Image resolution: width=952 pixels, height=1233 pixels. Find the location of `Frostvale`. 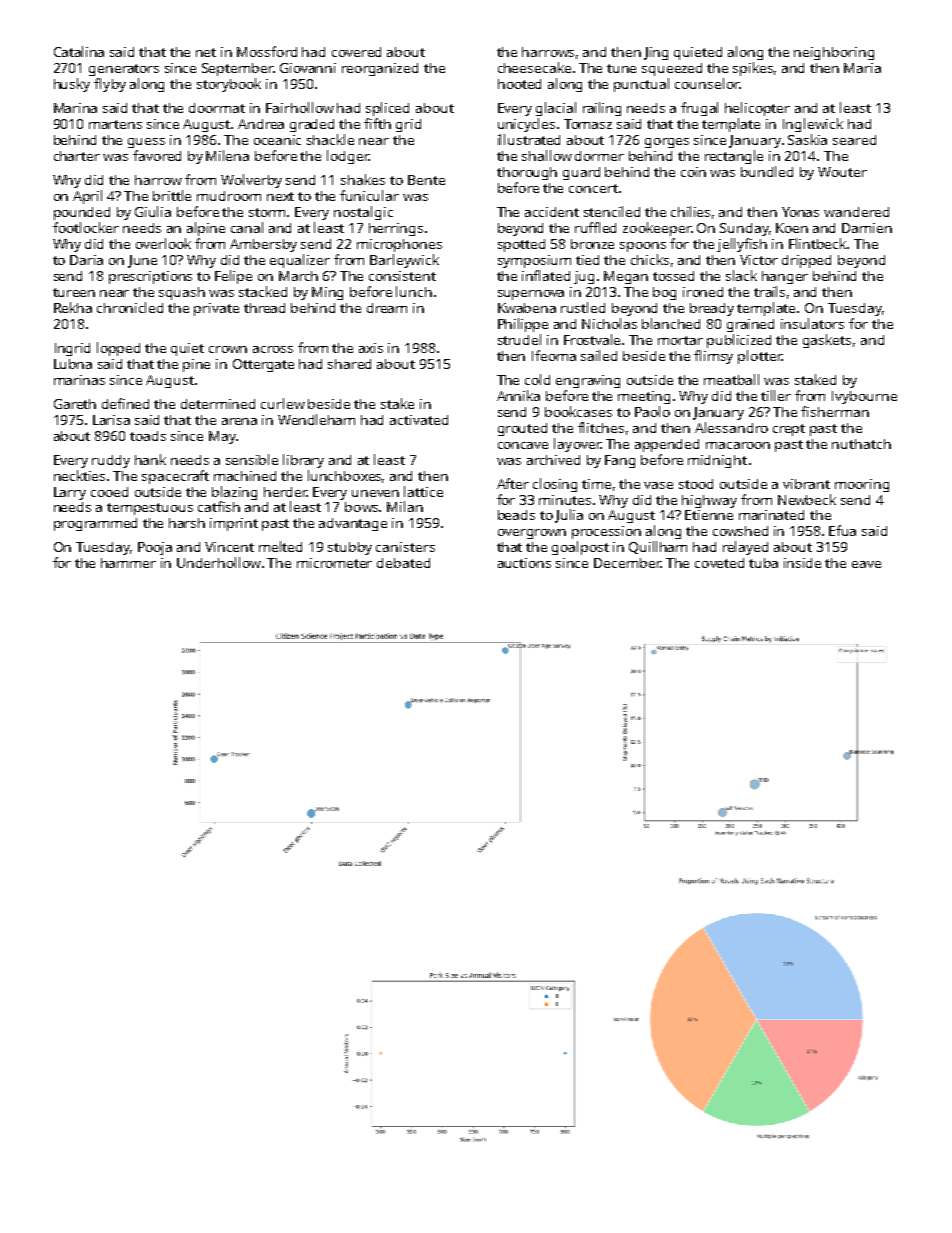

Frostvale is located at coordinates (592, 339).
